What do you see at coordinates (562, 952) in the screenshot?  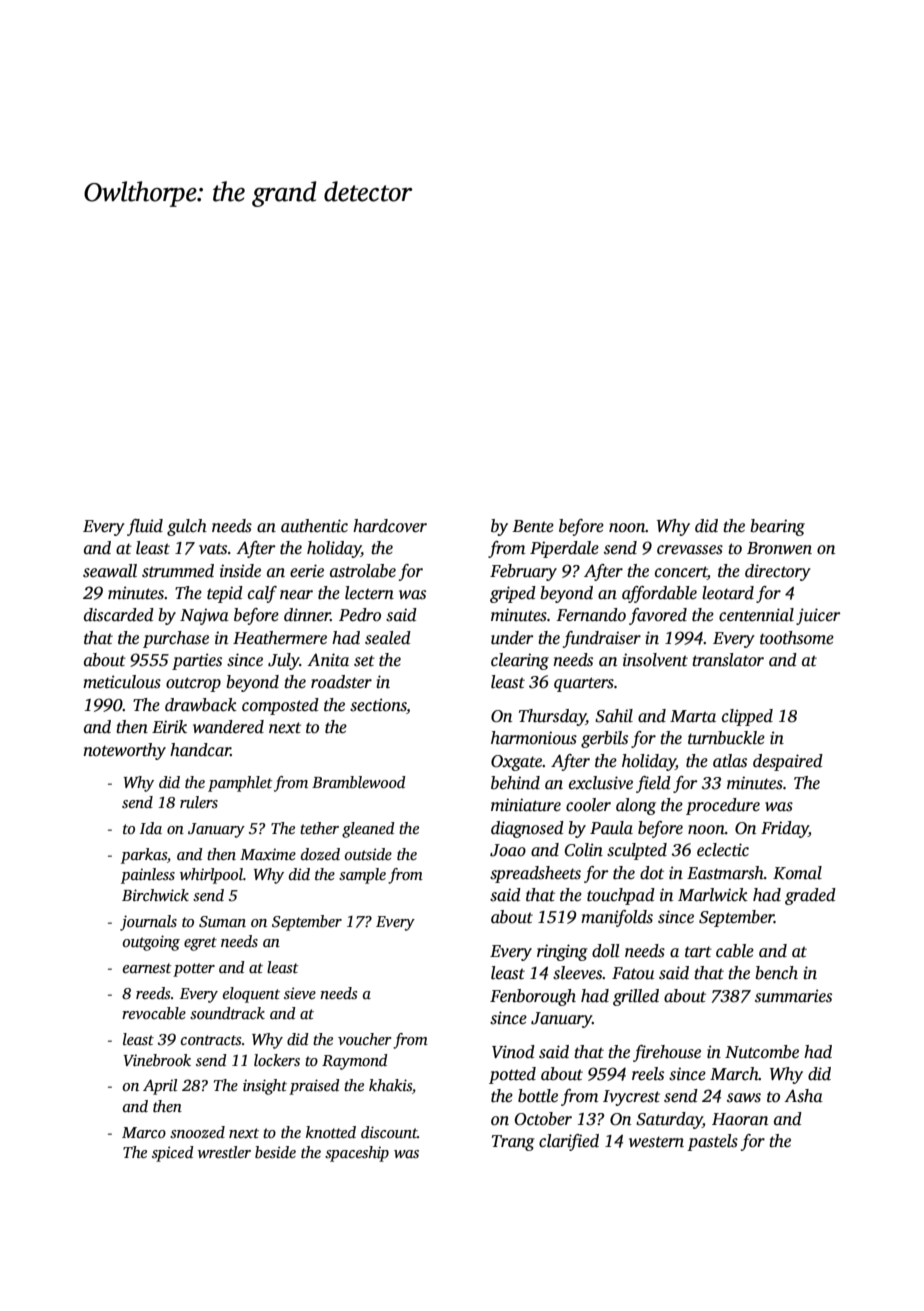 I see `ringing` at bounding box center [562, 952].
